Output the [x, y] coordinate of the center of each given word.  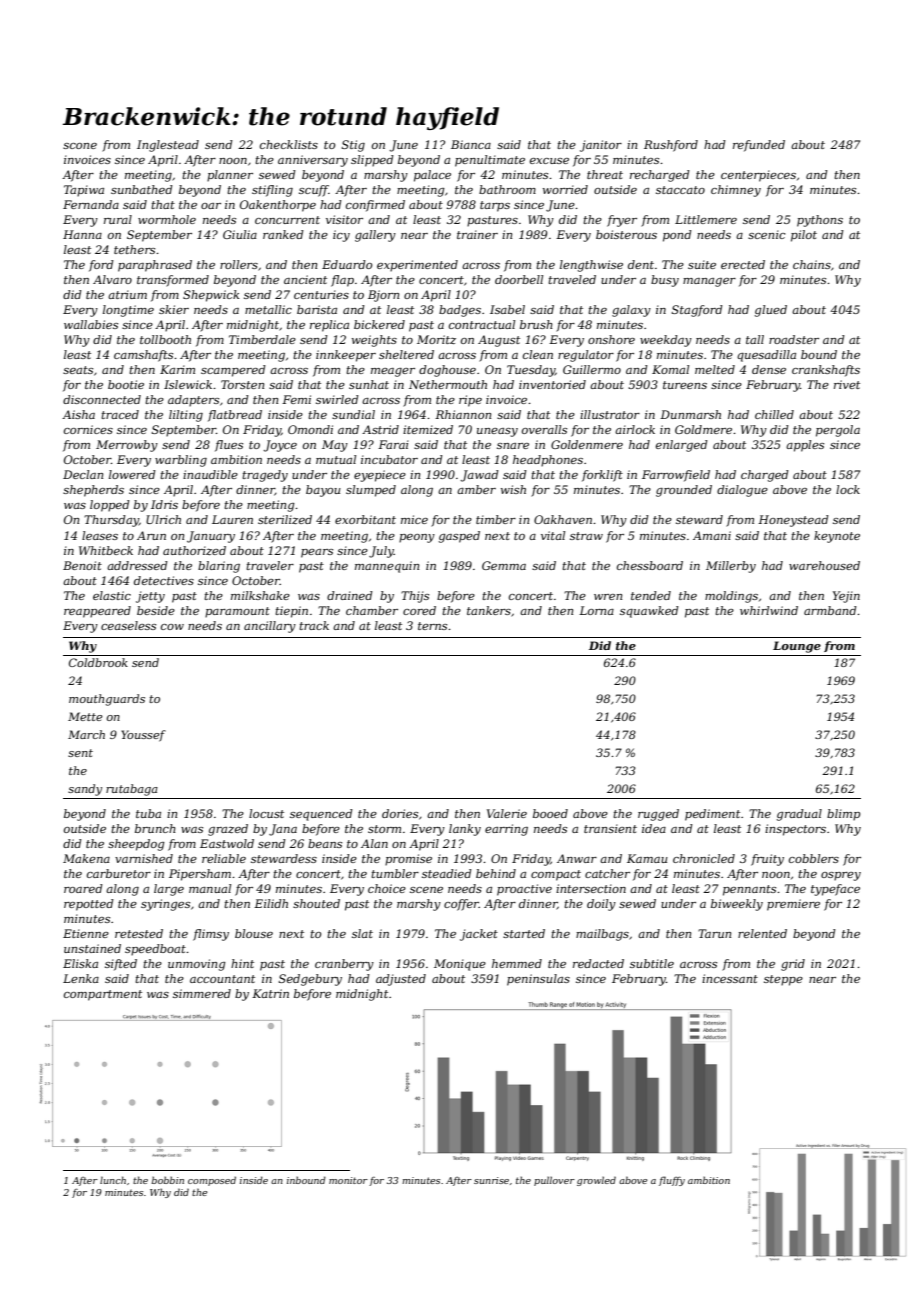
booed [550, 813]
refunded [759, 146]
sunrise [491, 1180]
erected [743, 264]
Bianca [471, 144]
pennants [749, 890]
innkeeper [346, 356]
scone [80, 146]
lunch [113, 1180]
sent [80, 753]
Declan [83, 474]
